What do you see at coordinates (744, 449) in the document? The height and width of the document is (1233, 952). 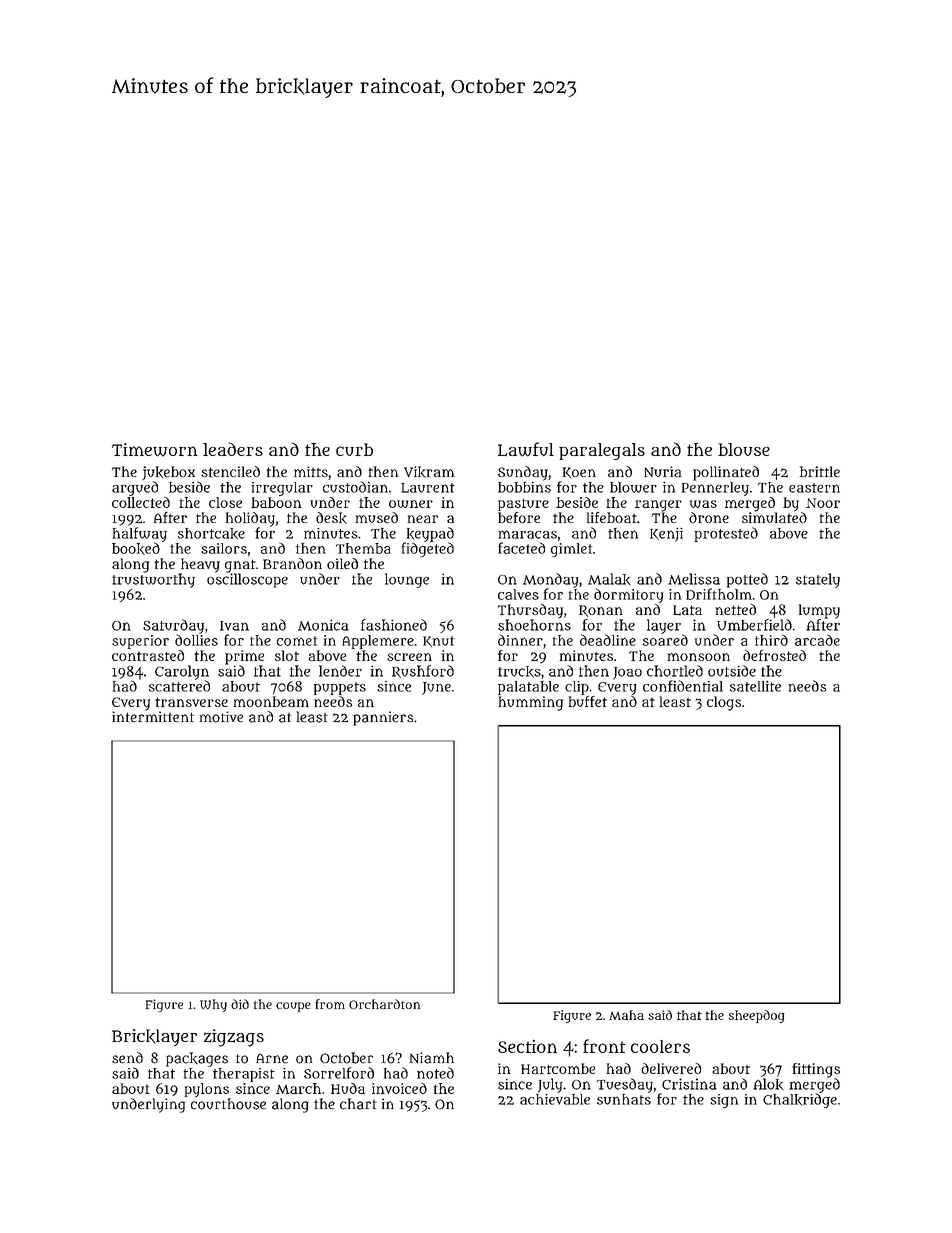 I see `blouse` at bounding box center [744, 449].
